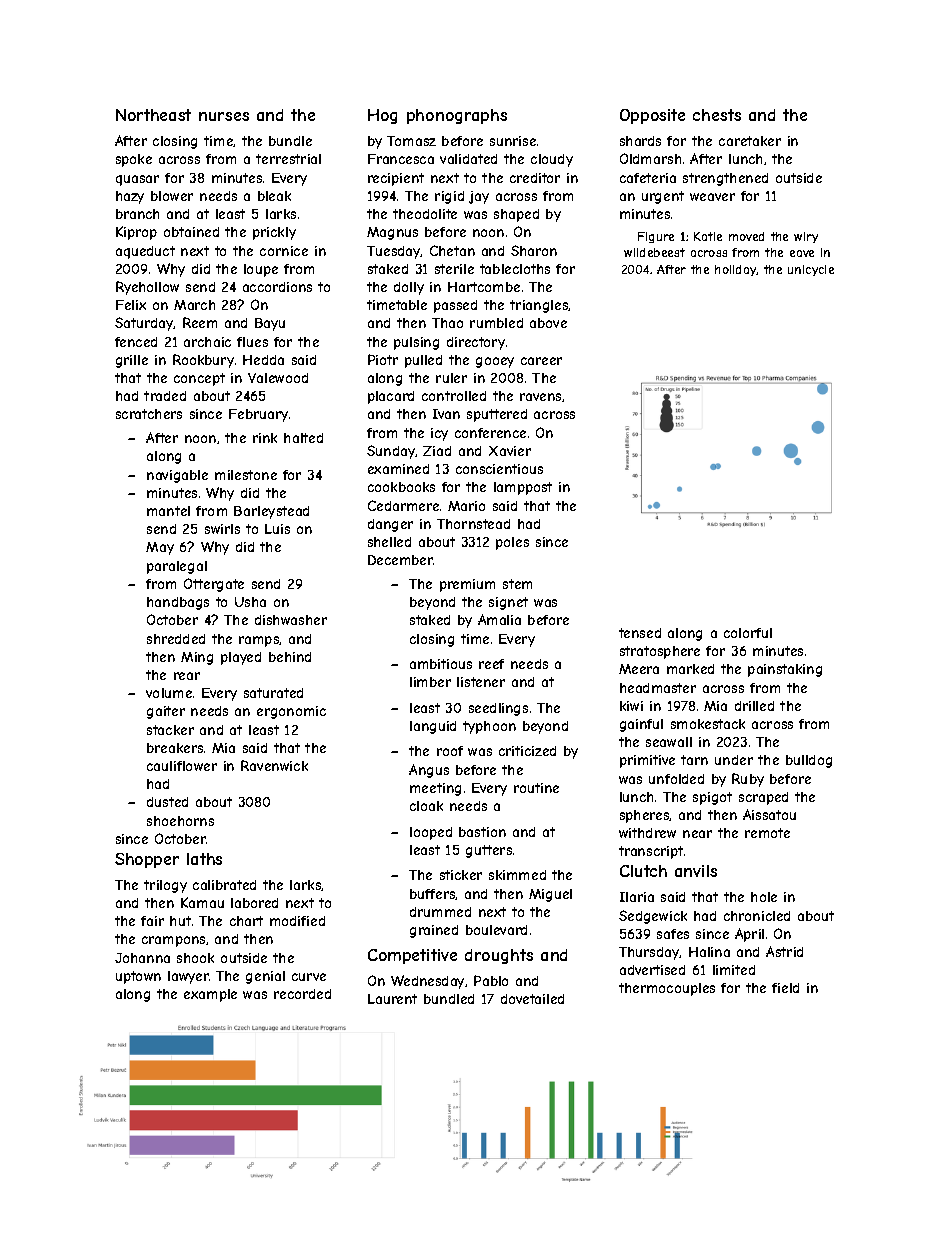 Image resolution: width=952 pixels, height=1233 pixels. Describe the element at coordinates (383, 359) in the screenshot. I see `Piotr` at that location.
